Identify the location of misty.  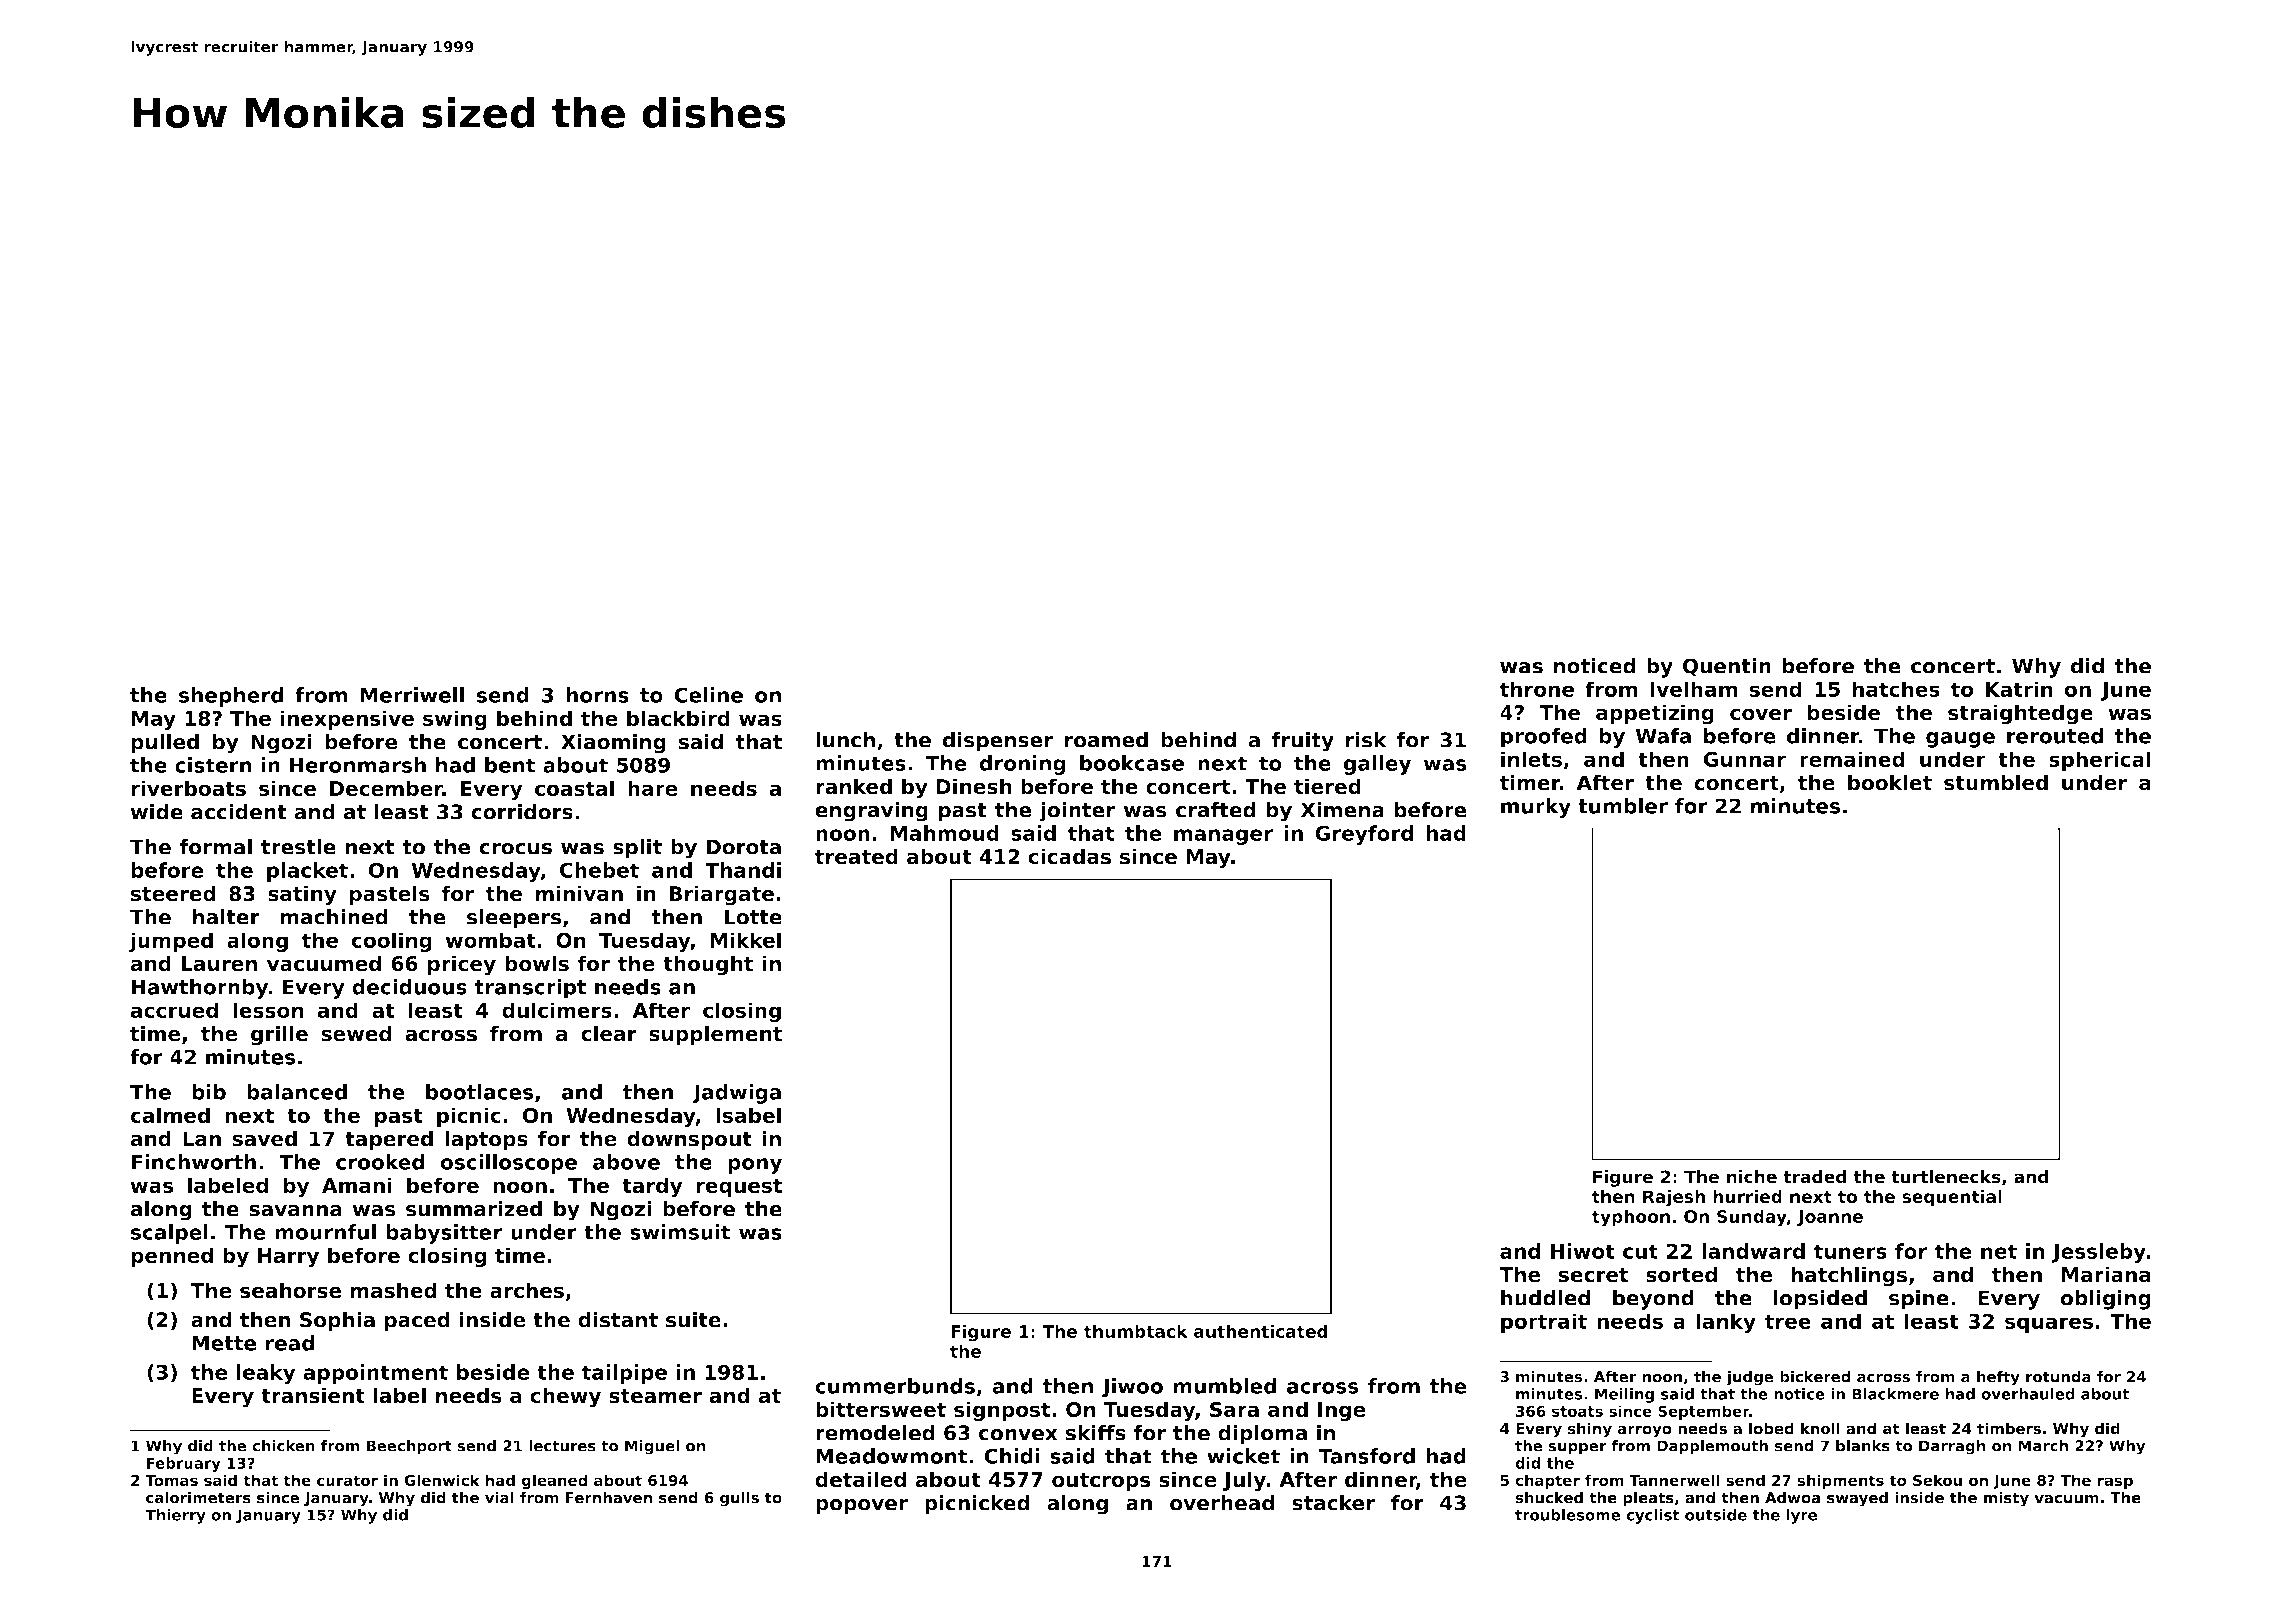
(2006, 1499).
